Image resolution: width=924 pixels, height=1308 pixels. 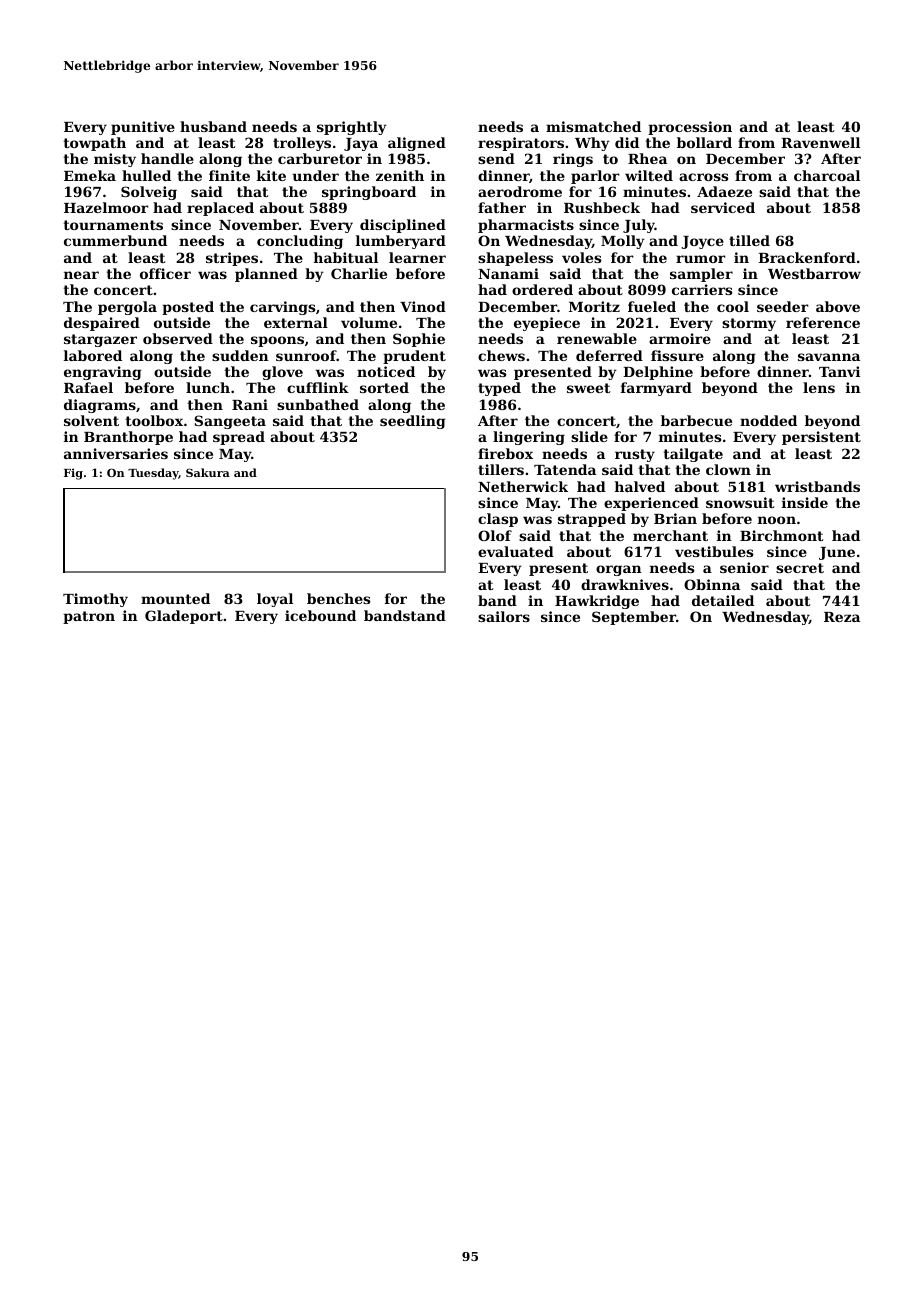 I want to click on Ravenwell, so click(x=820, y=142).
